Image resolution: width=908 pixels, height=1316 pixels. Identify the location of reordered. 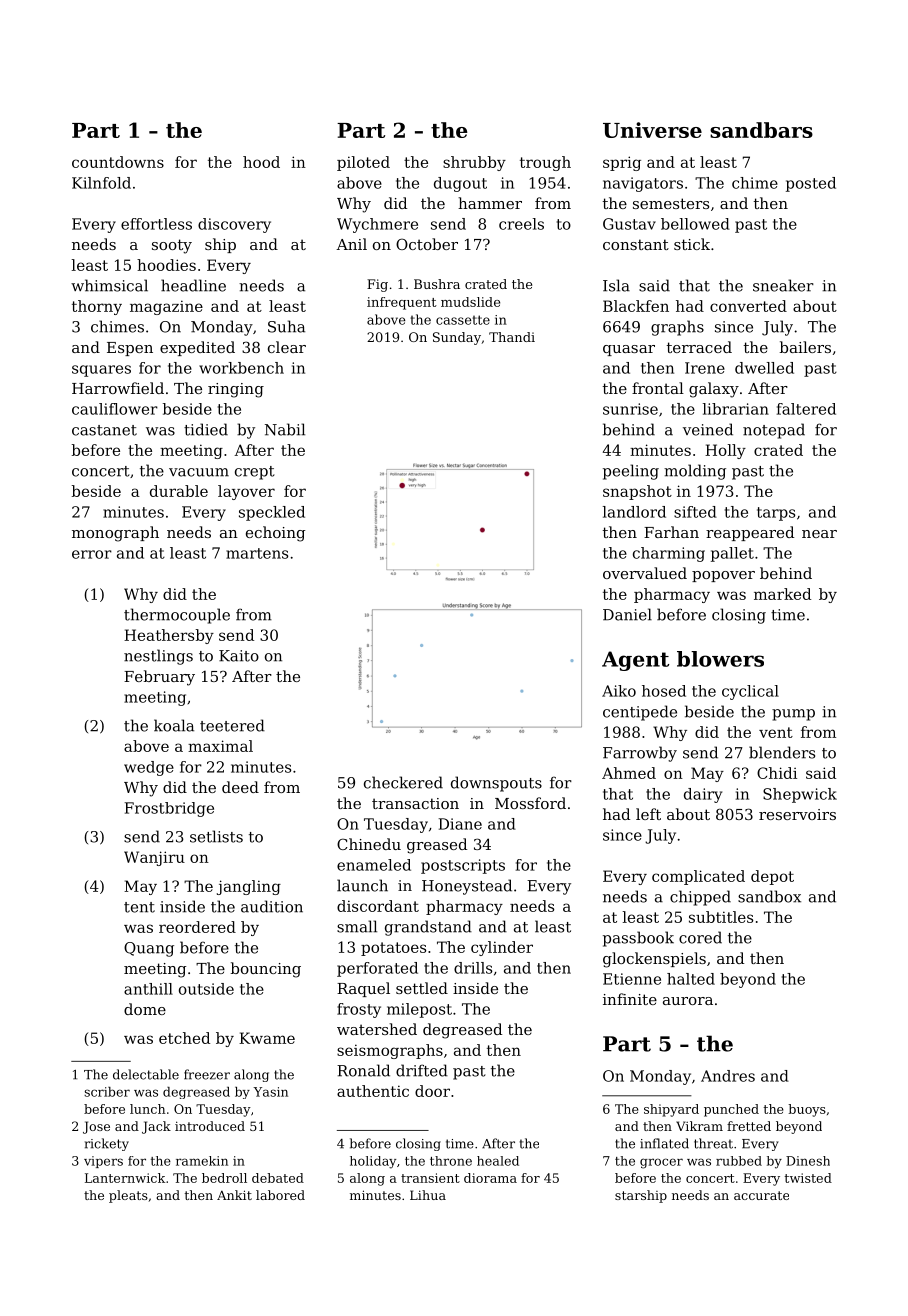
(197, 927).
